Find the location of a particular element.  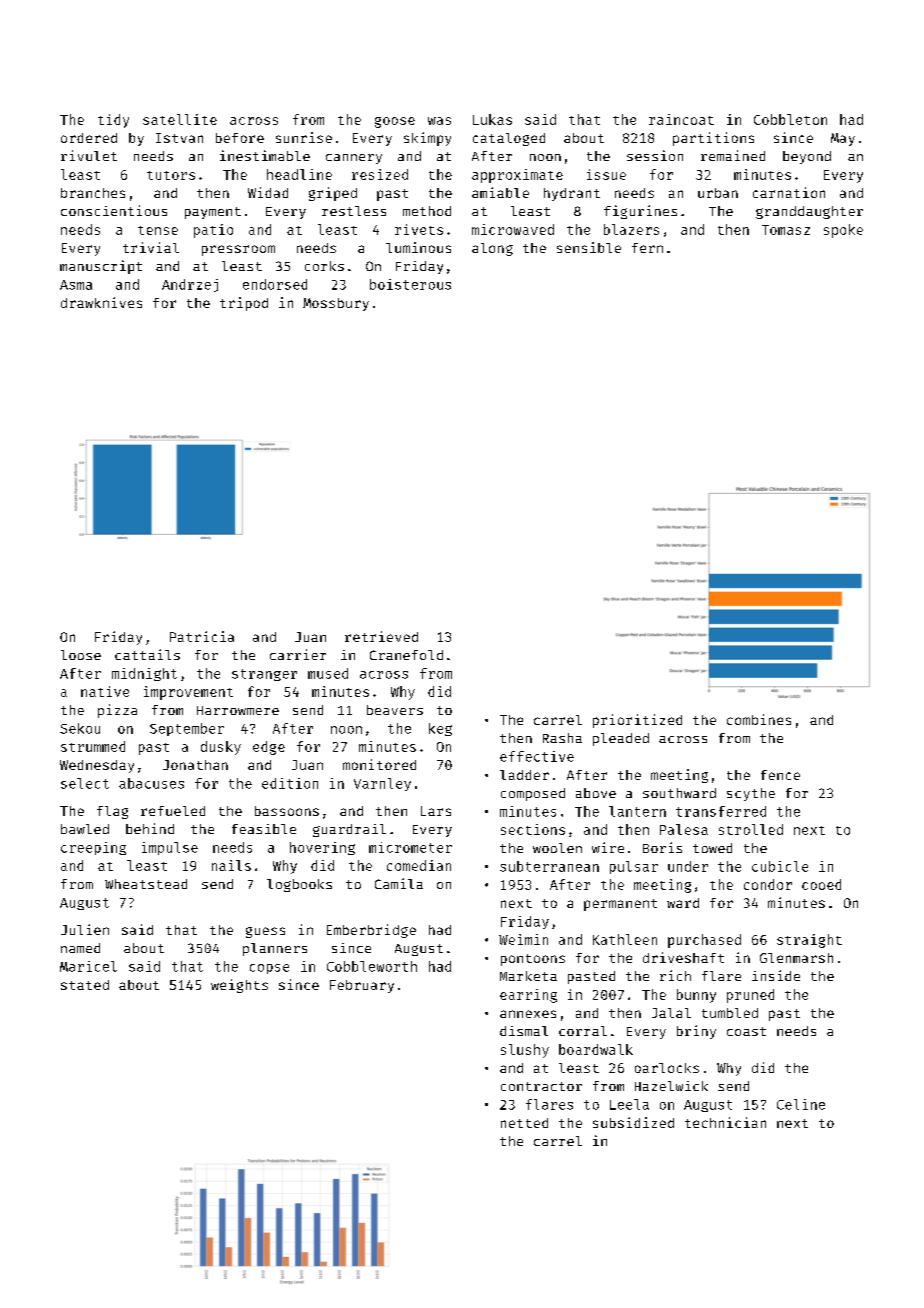

weights is located at coordinates (239, 986).
